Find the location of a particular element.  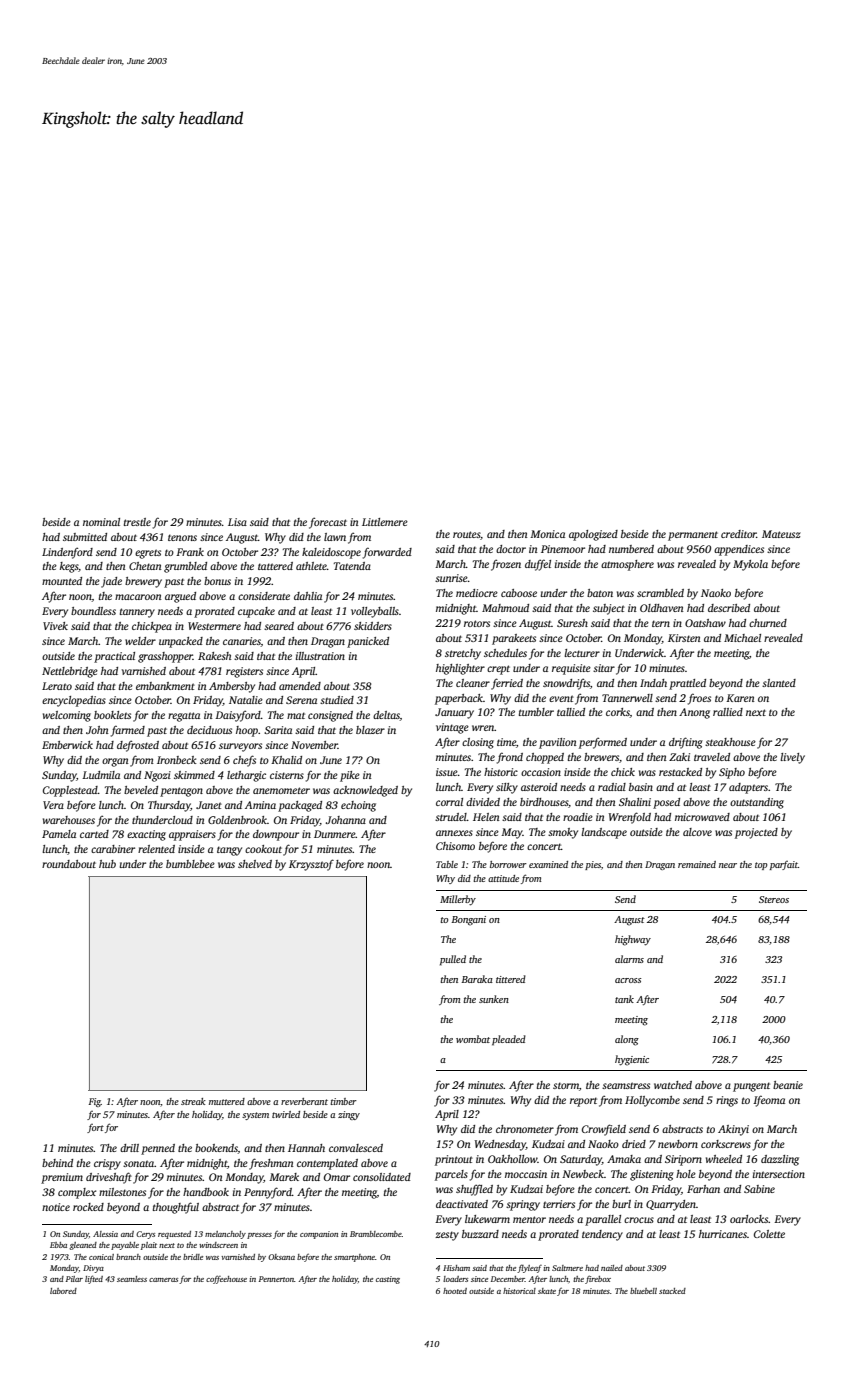

farmed is located at coordinates (128, 731).
